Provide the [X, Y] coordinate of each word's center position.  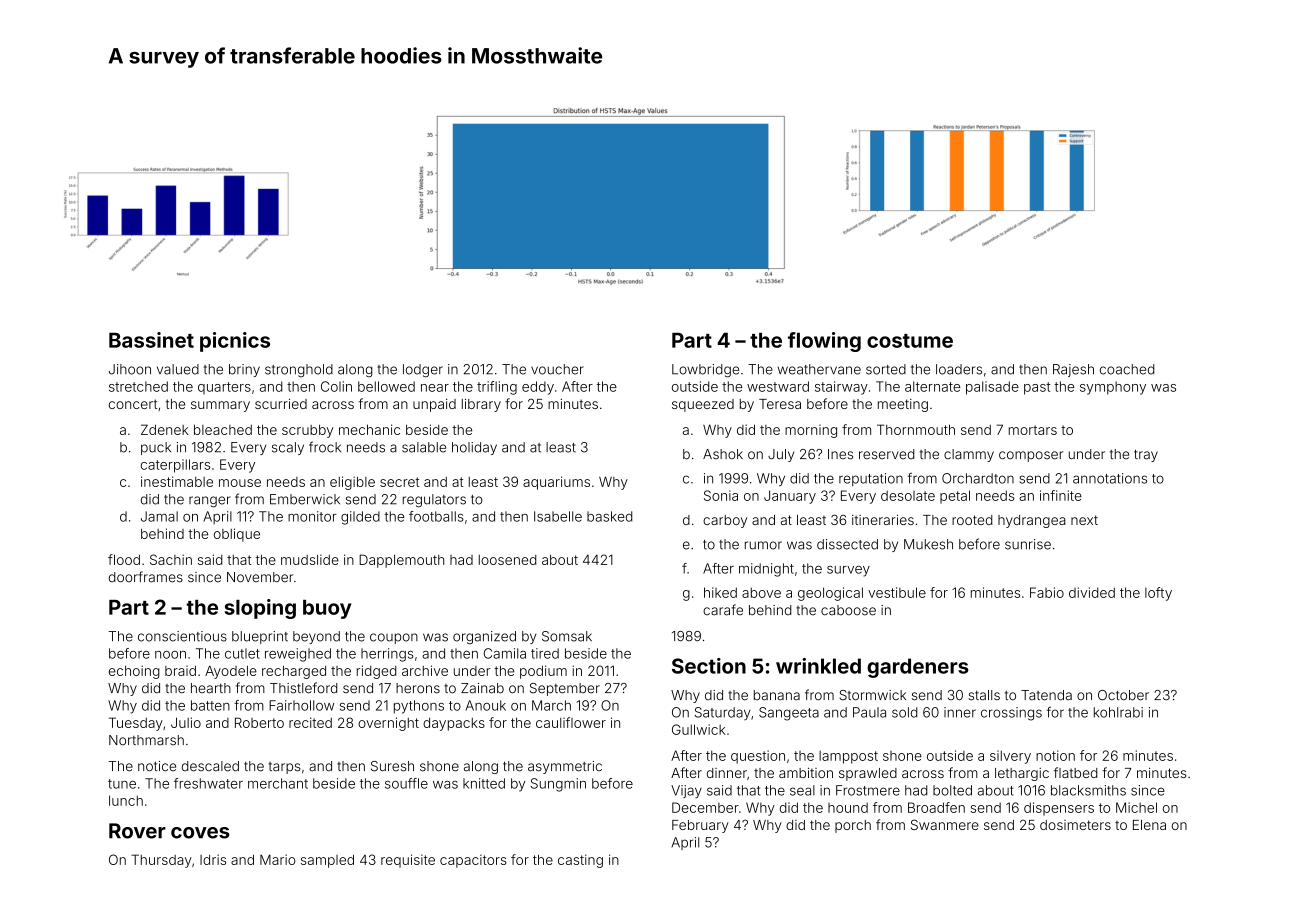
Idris [213, 859]
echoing [134, 672]
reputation [871, 479]
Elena [1149, 825]
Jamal [159, 516]
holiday [474, 448]
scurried [281, 403]
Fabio [1047, 592]
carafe [723, 610]
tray [1146, 455]
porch [853, 826]
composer [1031, 456]
